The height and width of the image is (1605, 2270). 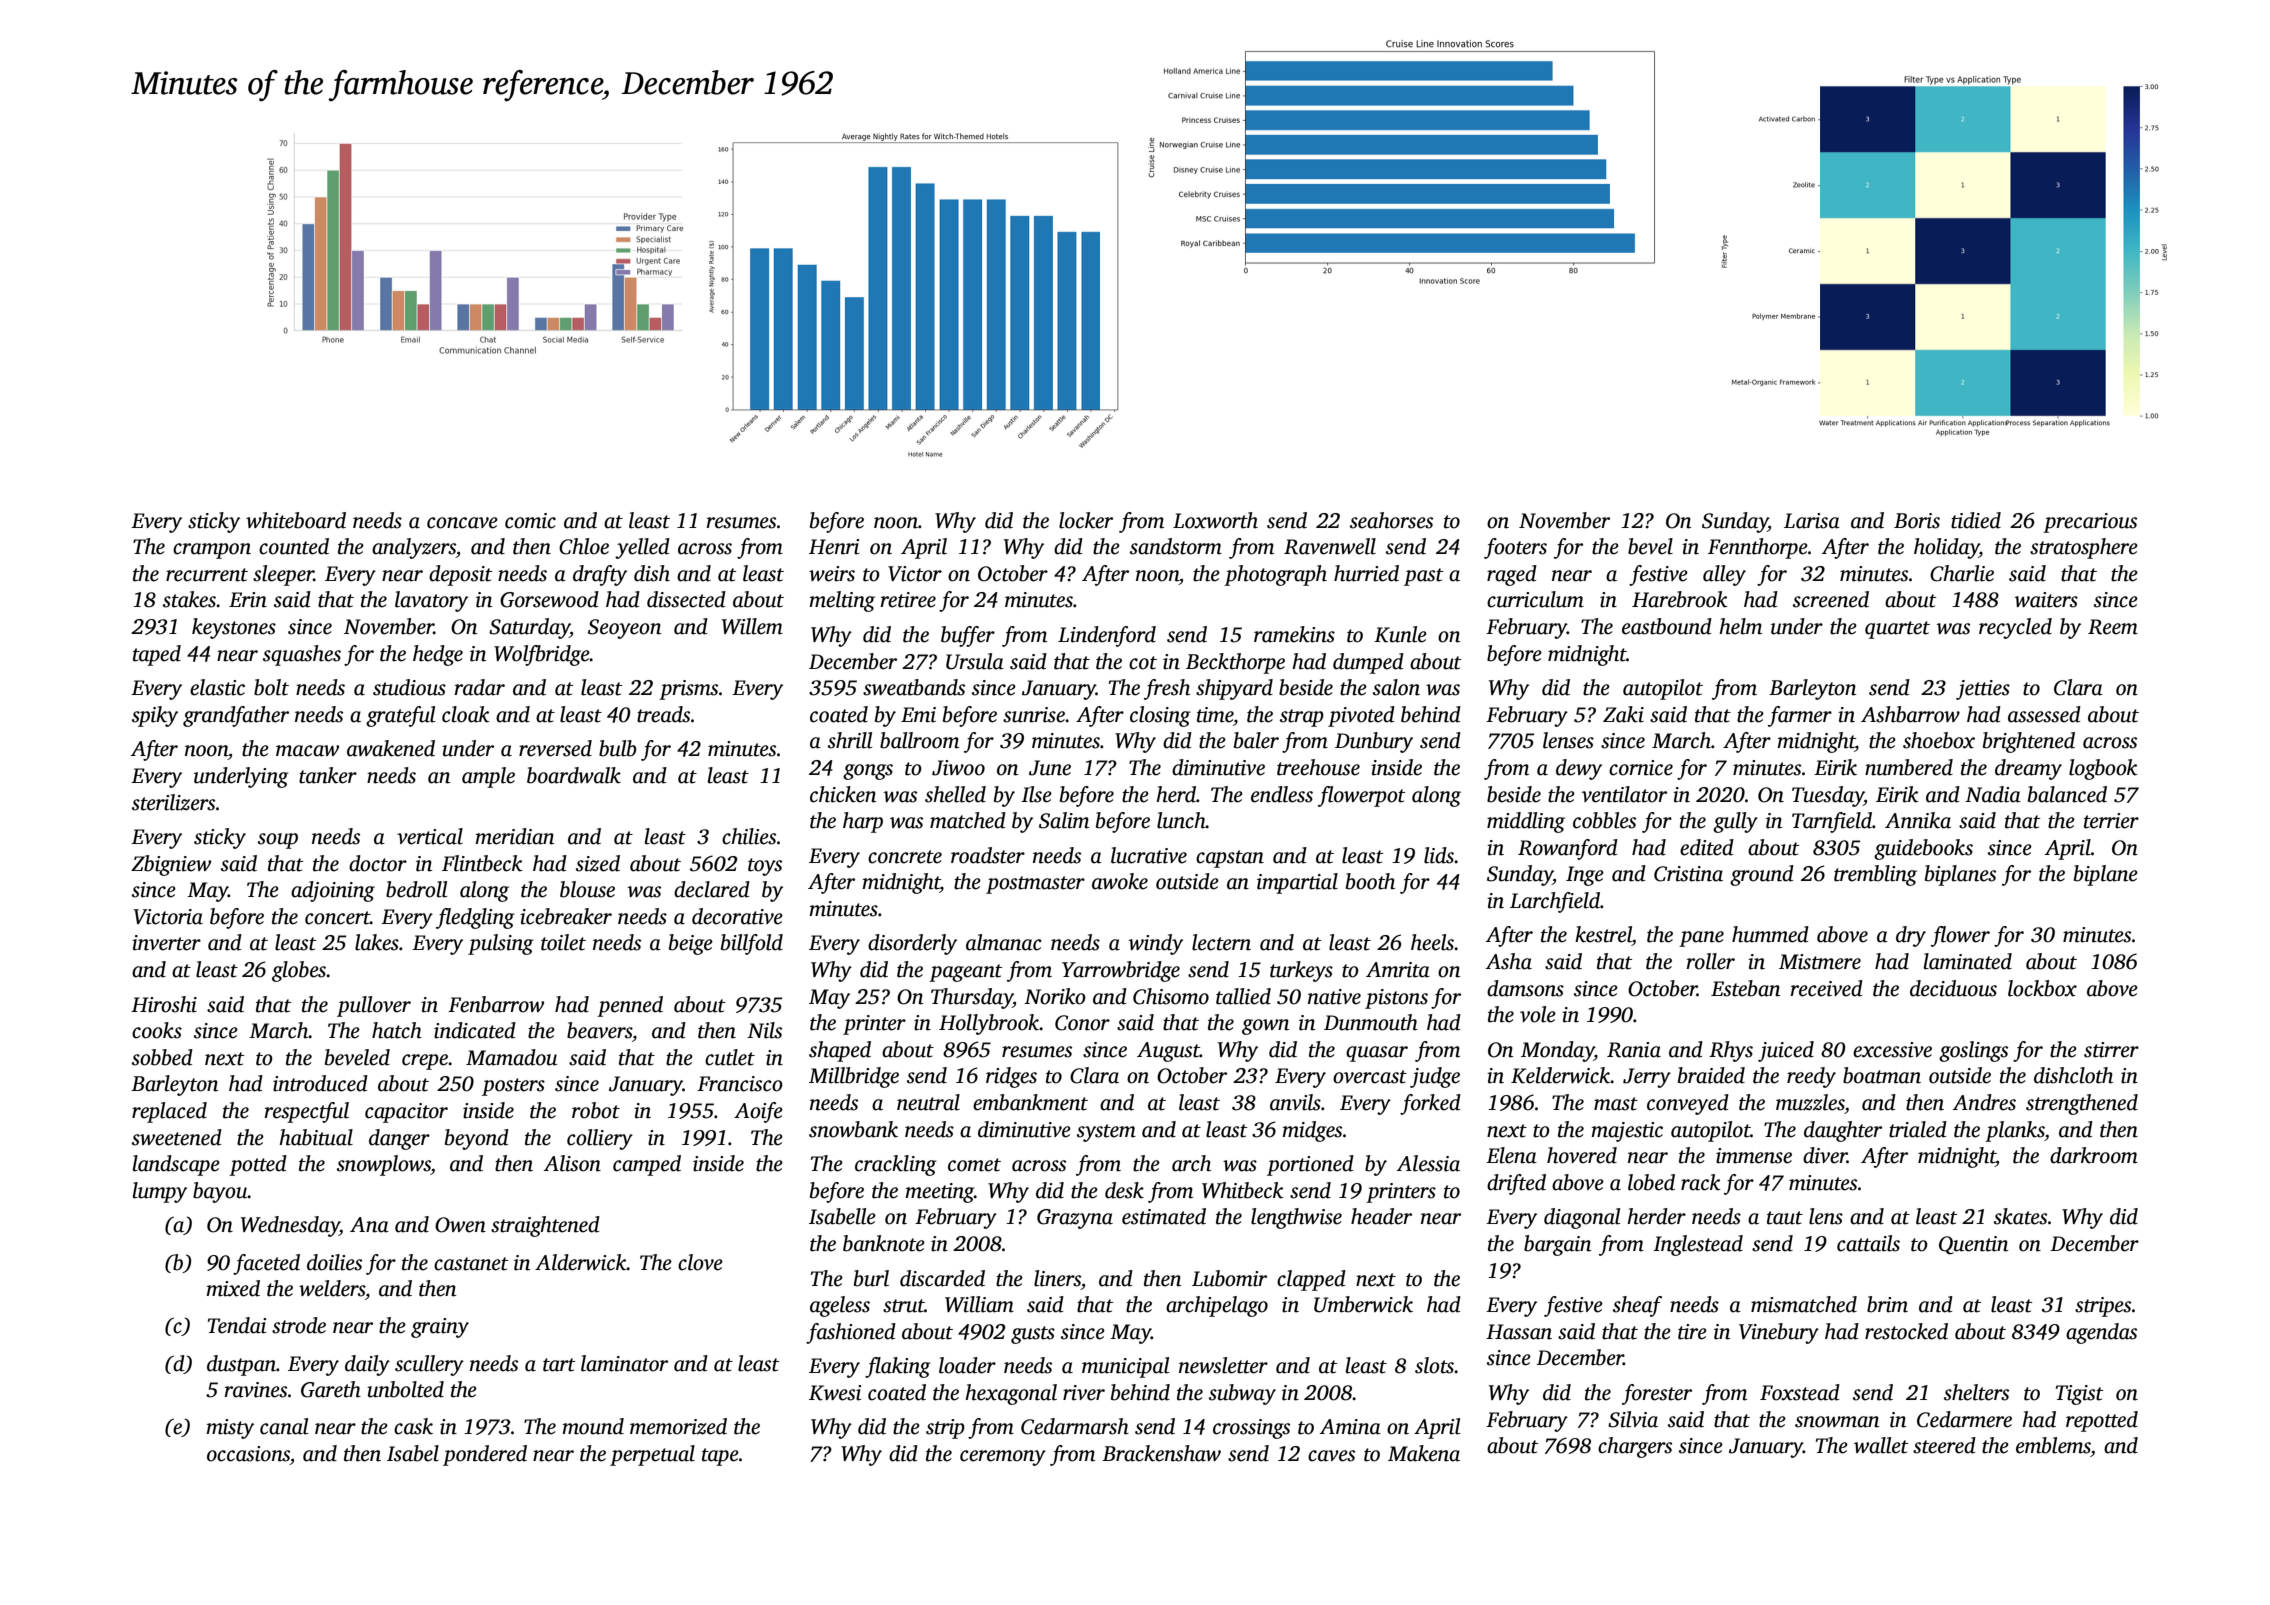 What do you see at coordinates (2028, 769) in the image?
I see `dreamy` at bounding box center [2028, 769].
